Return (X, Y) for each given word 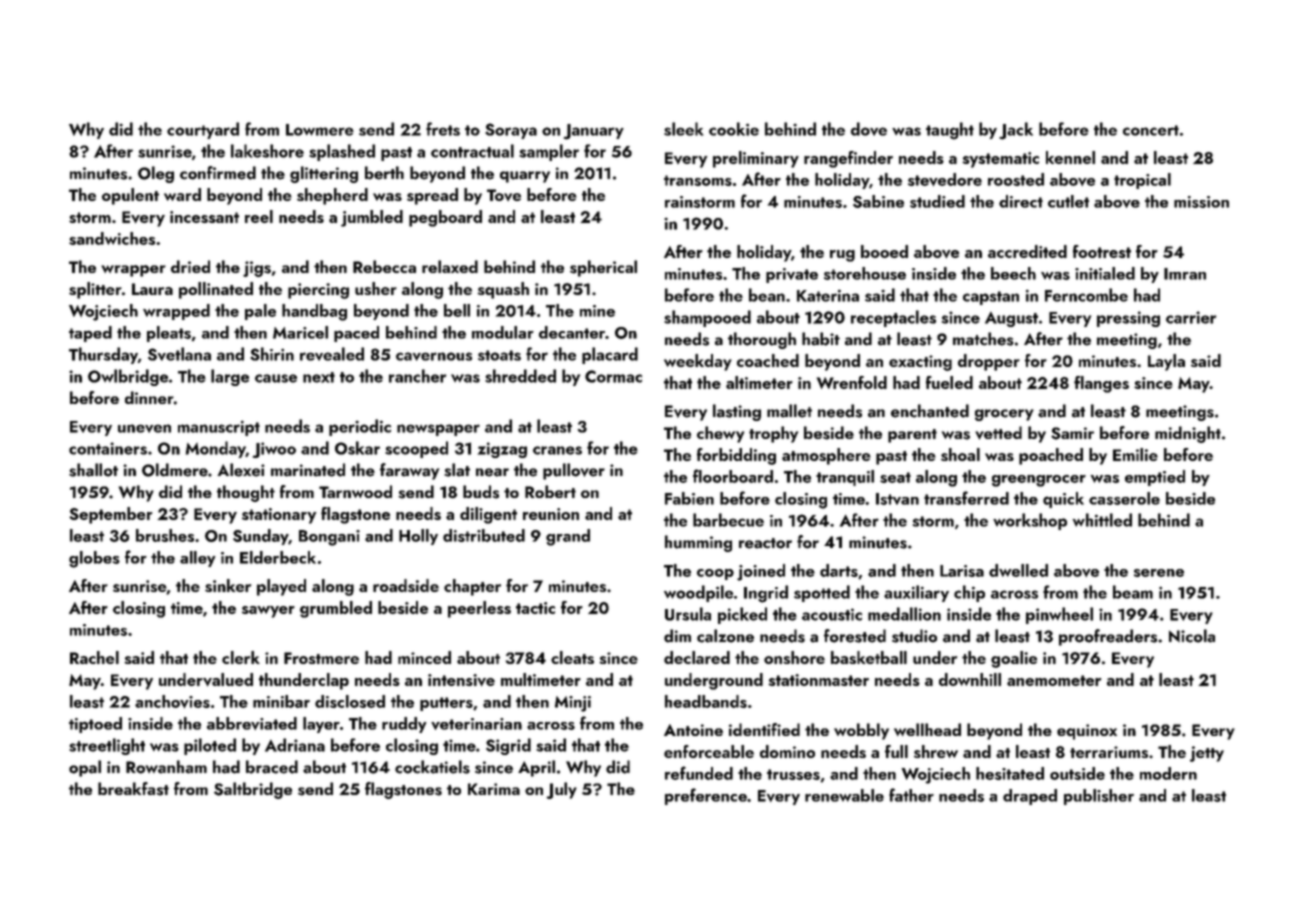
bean (767, 295)
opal (85, 768)
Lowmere (320, 130)
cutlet (1068, 201)
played (281, 587)
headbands (706, 701)
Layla (1166, 362)
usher (376, 288)
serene (1159, 573)
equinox (1087, 732)
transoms (698, 180)
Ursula (688, 614)
